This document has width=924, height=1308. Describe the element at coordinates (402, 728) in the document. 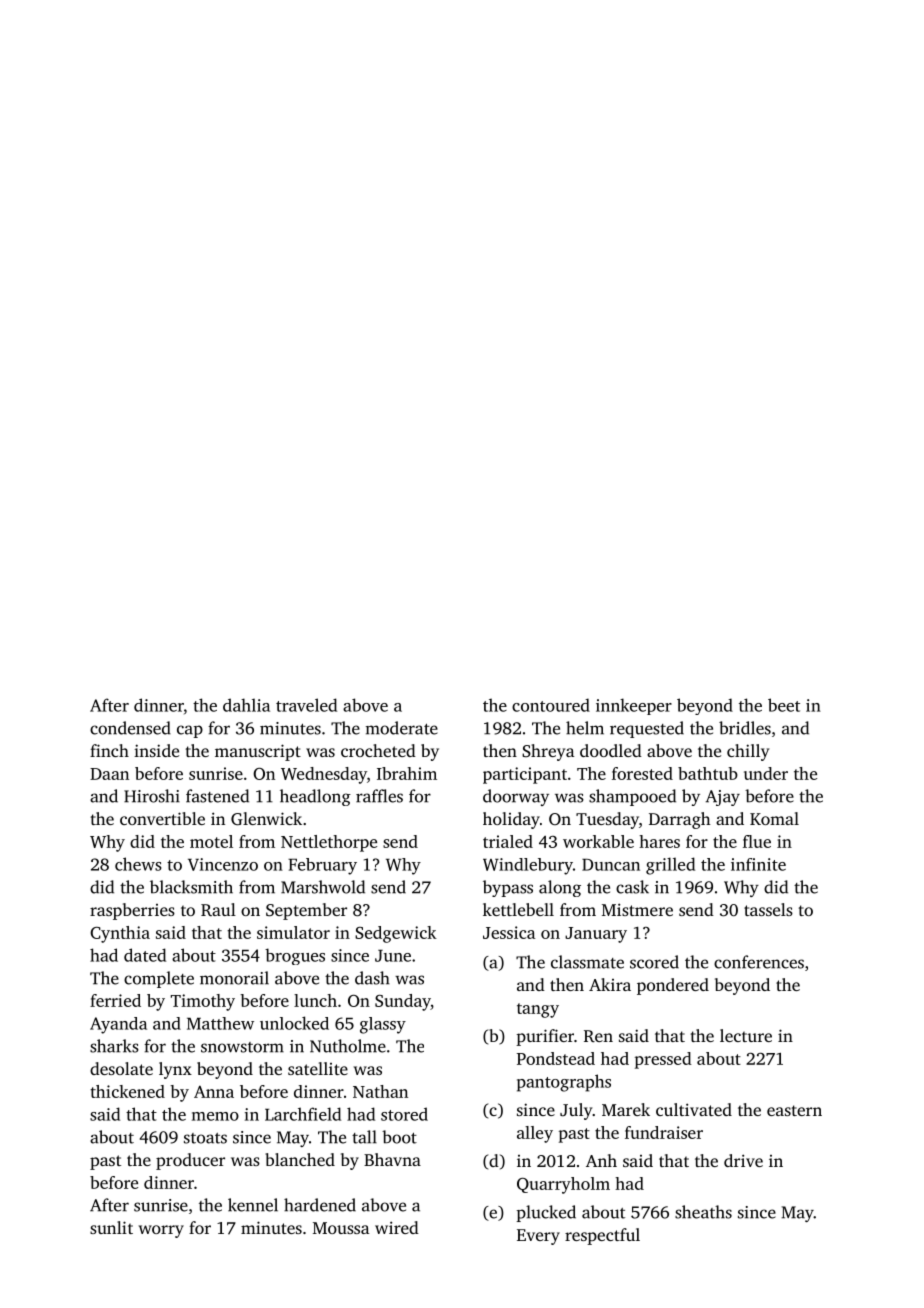

I see `moderate` at that location.
